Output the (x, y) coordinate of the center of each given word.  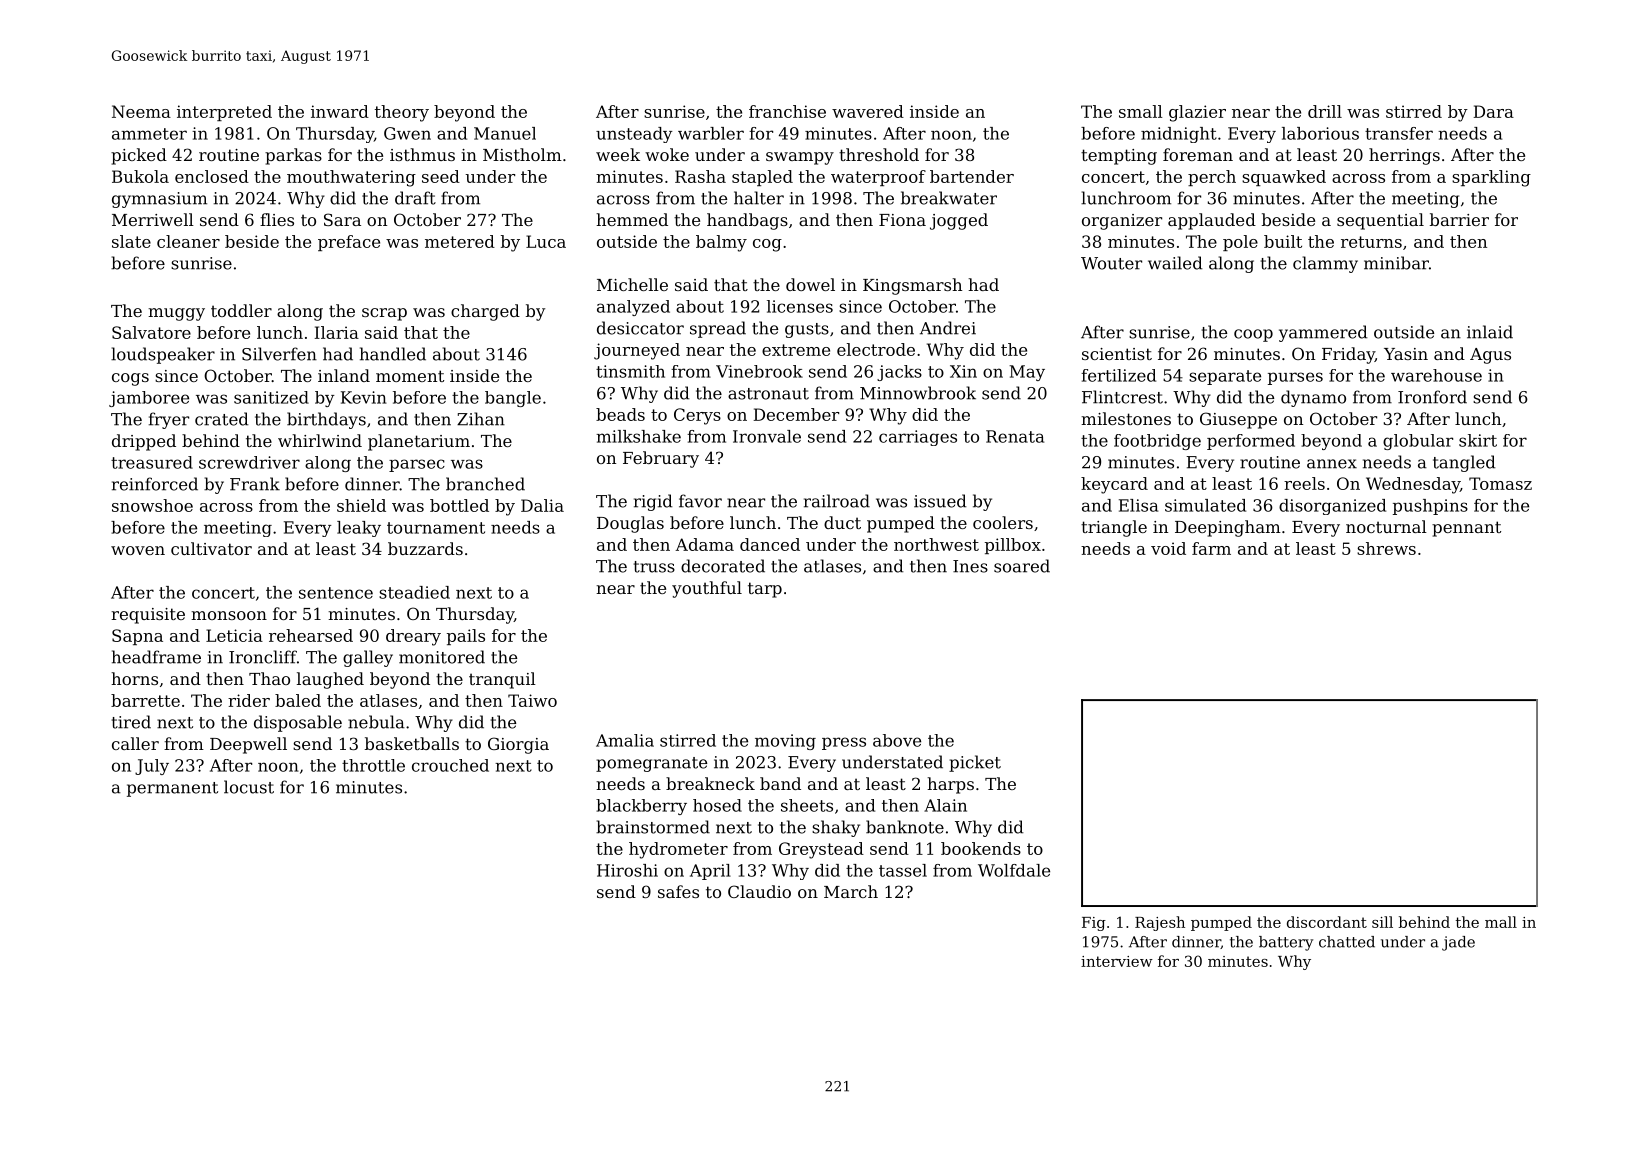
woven (138, 550)
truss (654, 567)
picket (975, 763)
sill (1382, 922)
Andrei (948, 328)
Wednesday (1413, 485)
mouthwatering (351, 178)
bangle (513, 399)
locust (249, 787)
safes (678, 891)
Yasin (1406, 354)
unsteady (634, 135)
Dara (1494, 111)
